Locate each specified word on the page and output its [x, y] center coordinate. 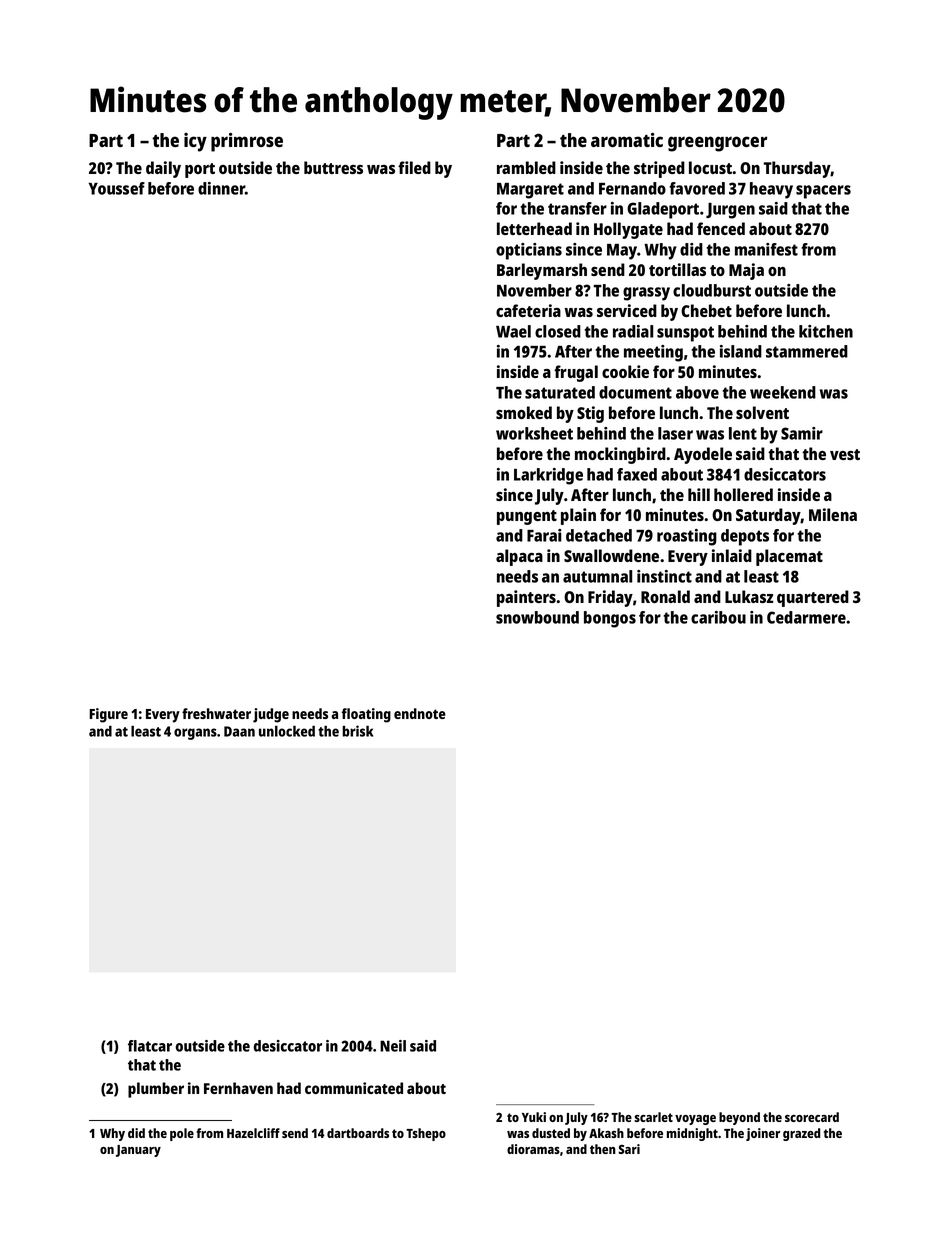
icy [195, 142]
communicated [354, 1088]
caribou [718, 617]
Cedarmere [806, 617]
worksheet [534, 433]
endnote [420, 713]
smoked [524, 412]
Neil [393, 1046]
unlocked [287, 731]
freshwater [216, 713]
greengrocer [717, 144]
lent [743, 433]
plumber [156, 1090]
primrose [247, 142]
